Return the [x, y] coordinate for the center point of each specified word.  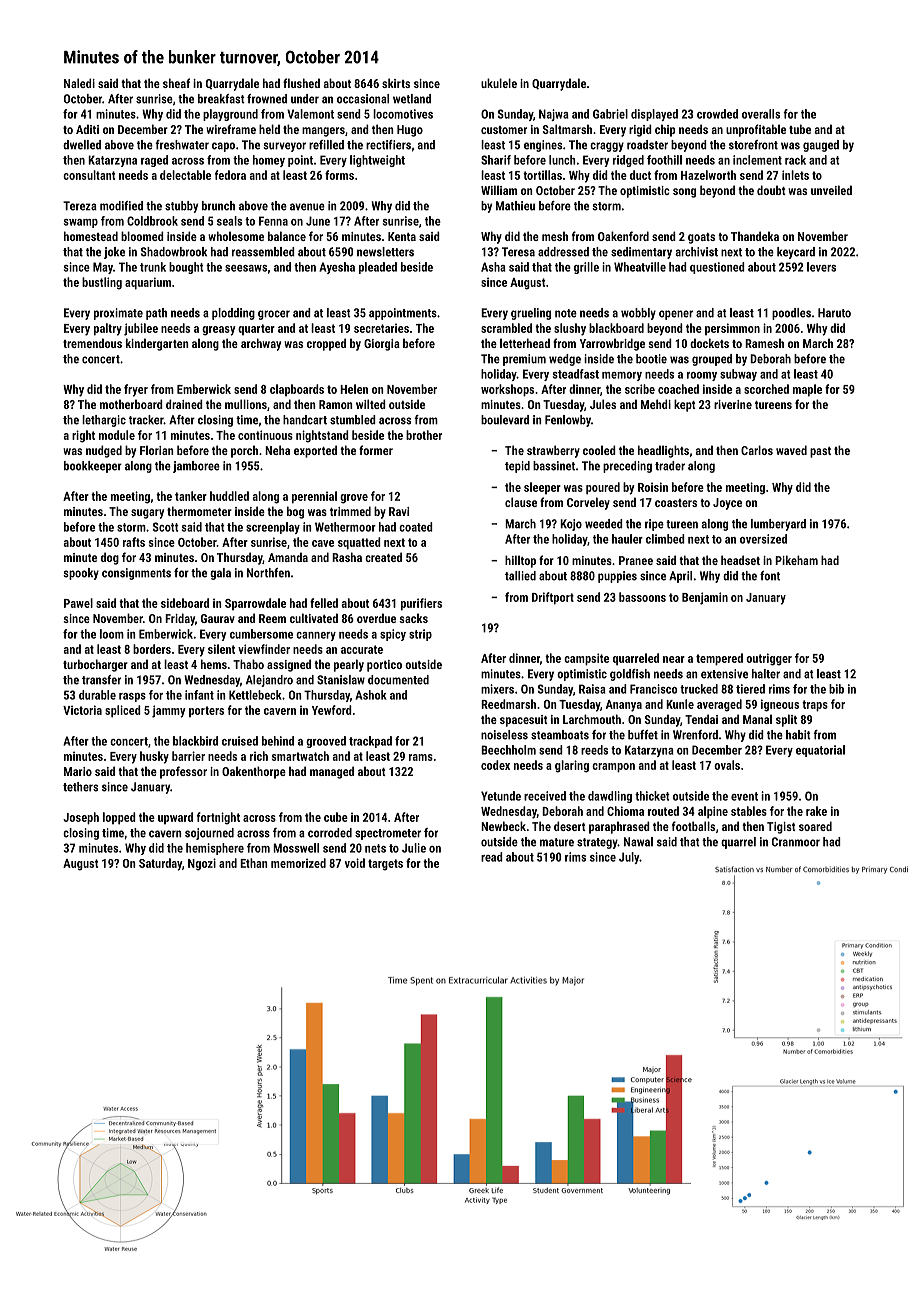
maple [807, 390]
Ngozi [202, 864]
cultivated [314, 618]
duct [640, 175]
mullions [246, 404]
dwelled [82, 145]
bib [836, 689]
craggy [607, 147]
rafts [134, 542]
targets [385, 865]
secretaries [381, 328]
